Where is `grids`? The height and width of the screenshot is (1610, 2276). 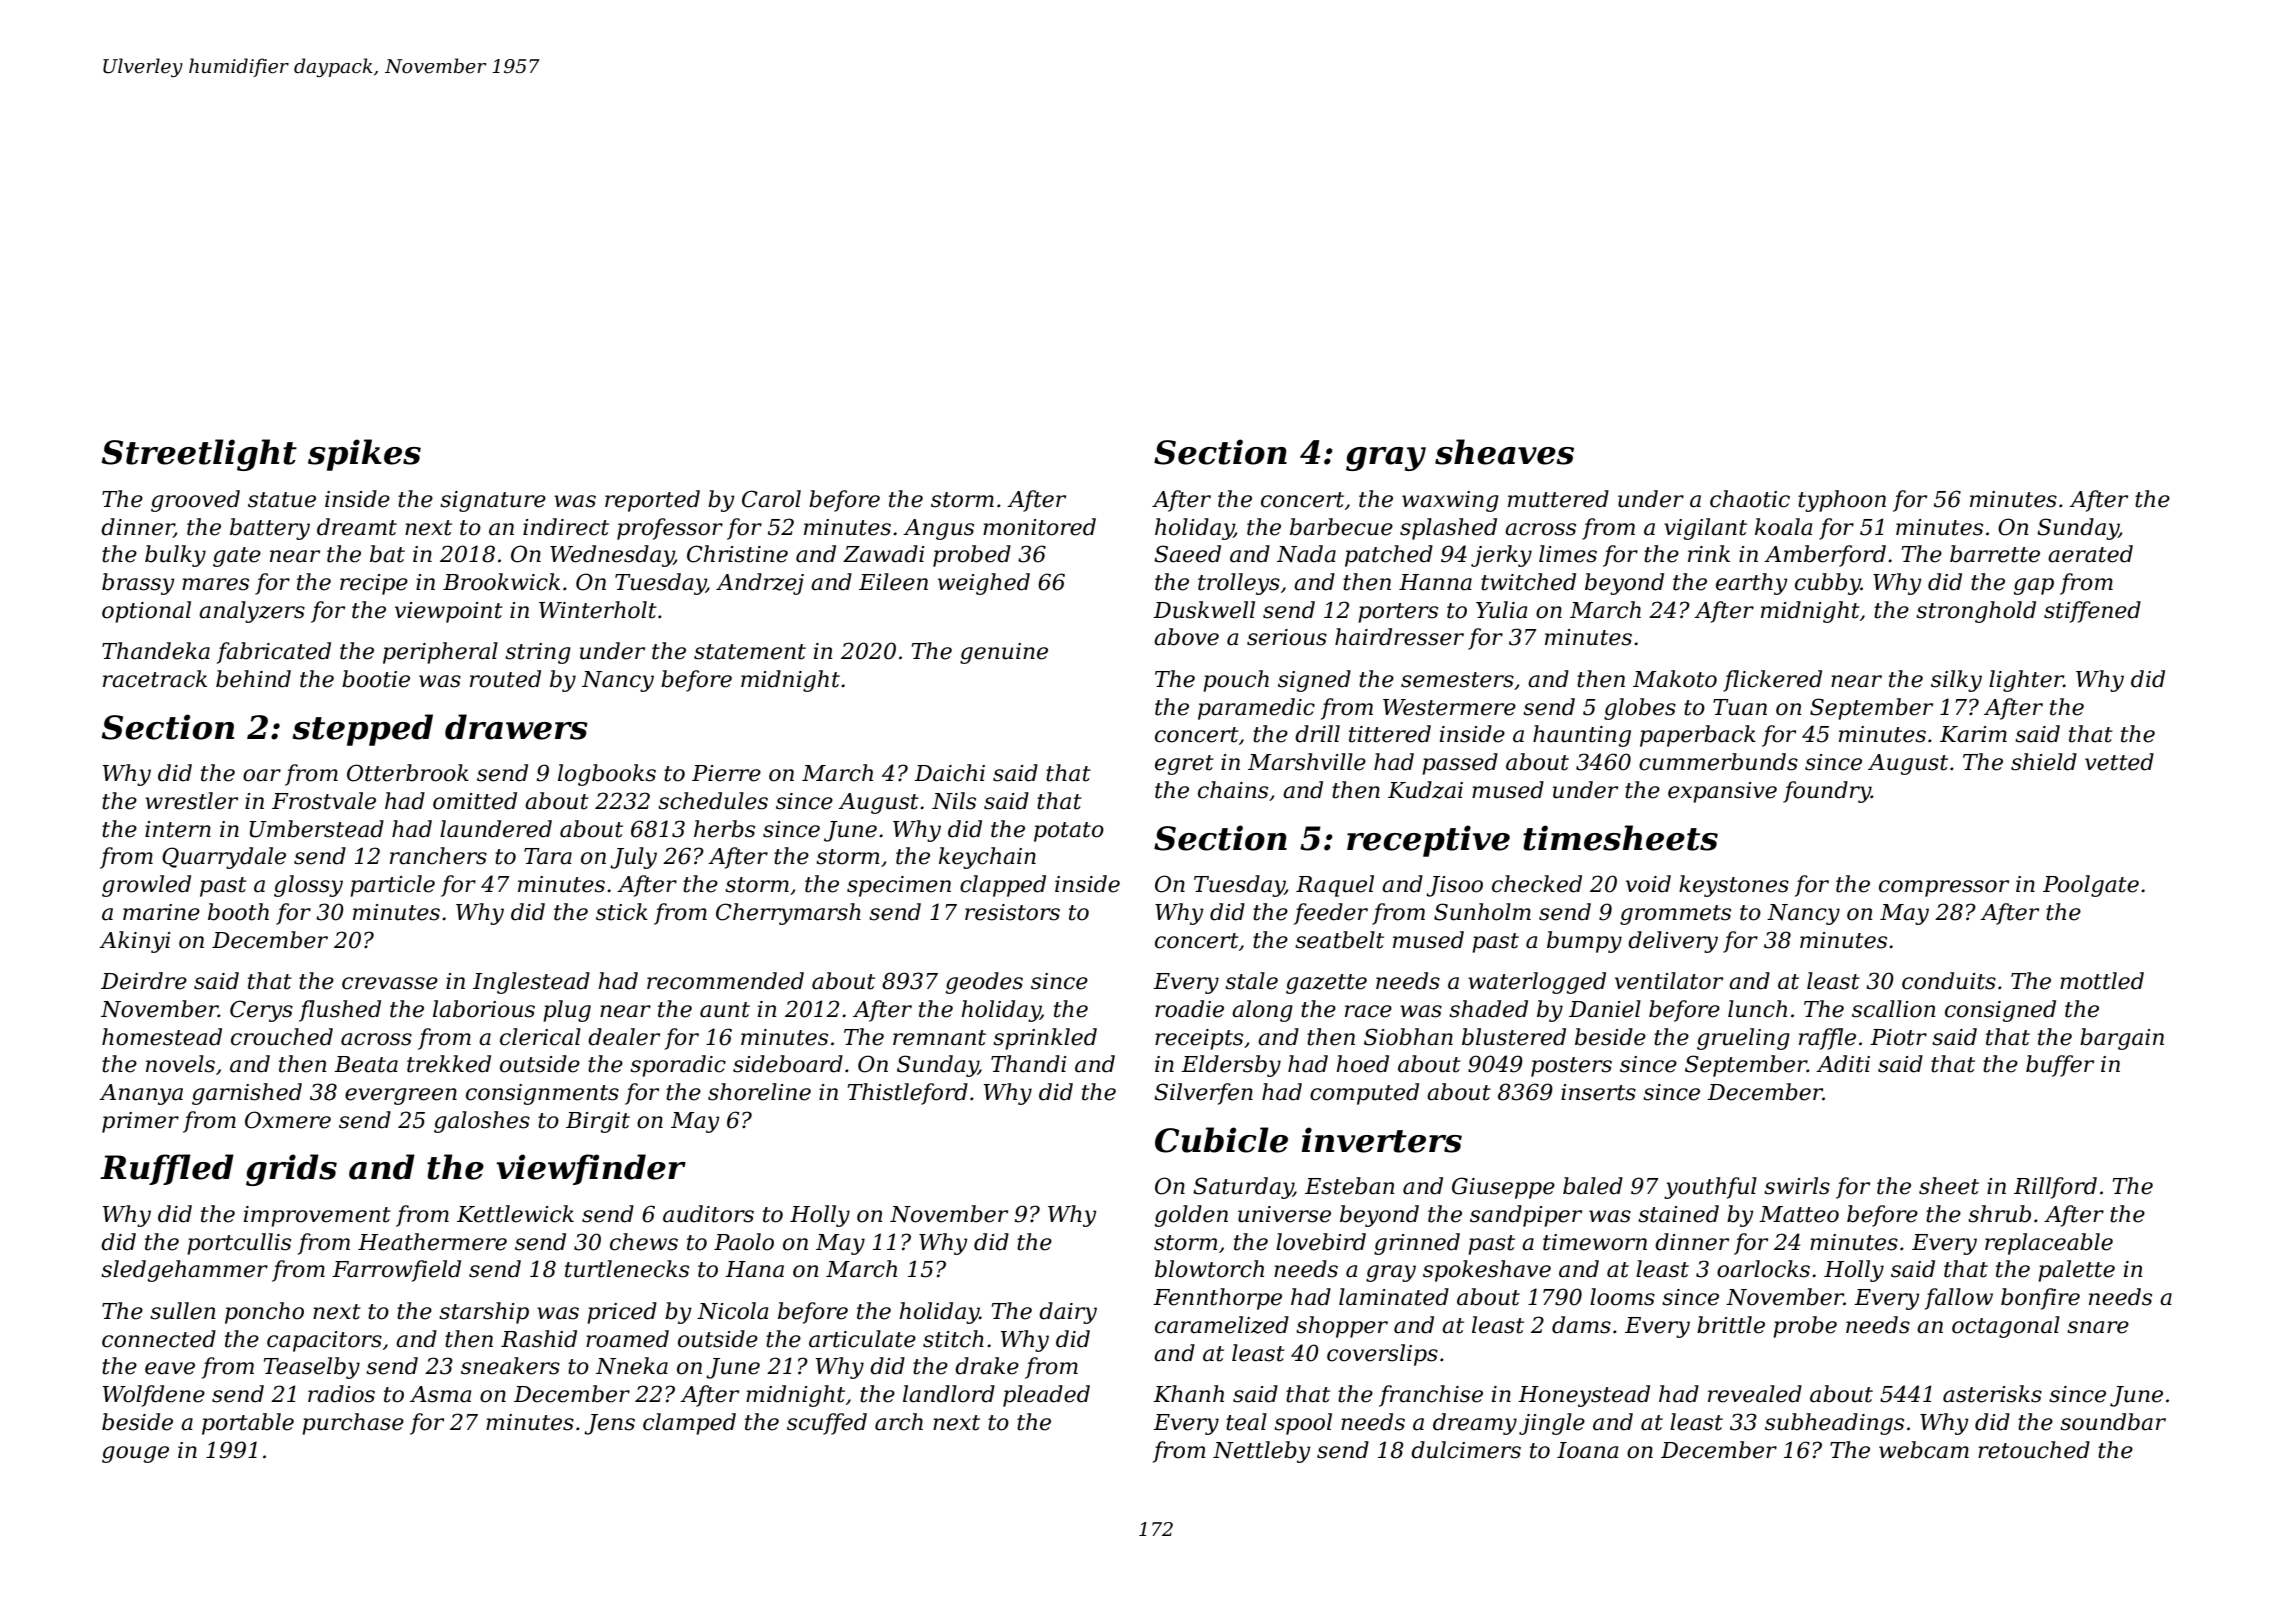 grids is located at coordinates (291, 1170).
